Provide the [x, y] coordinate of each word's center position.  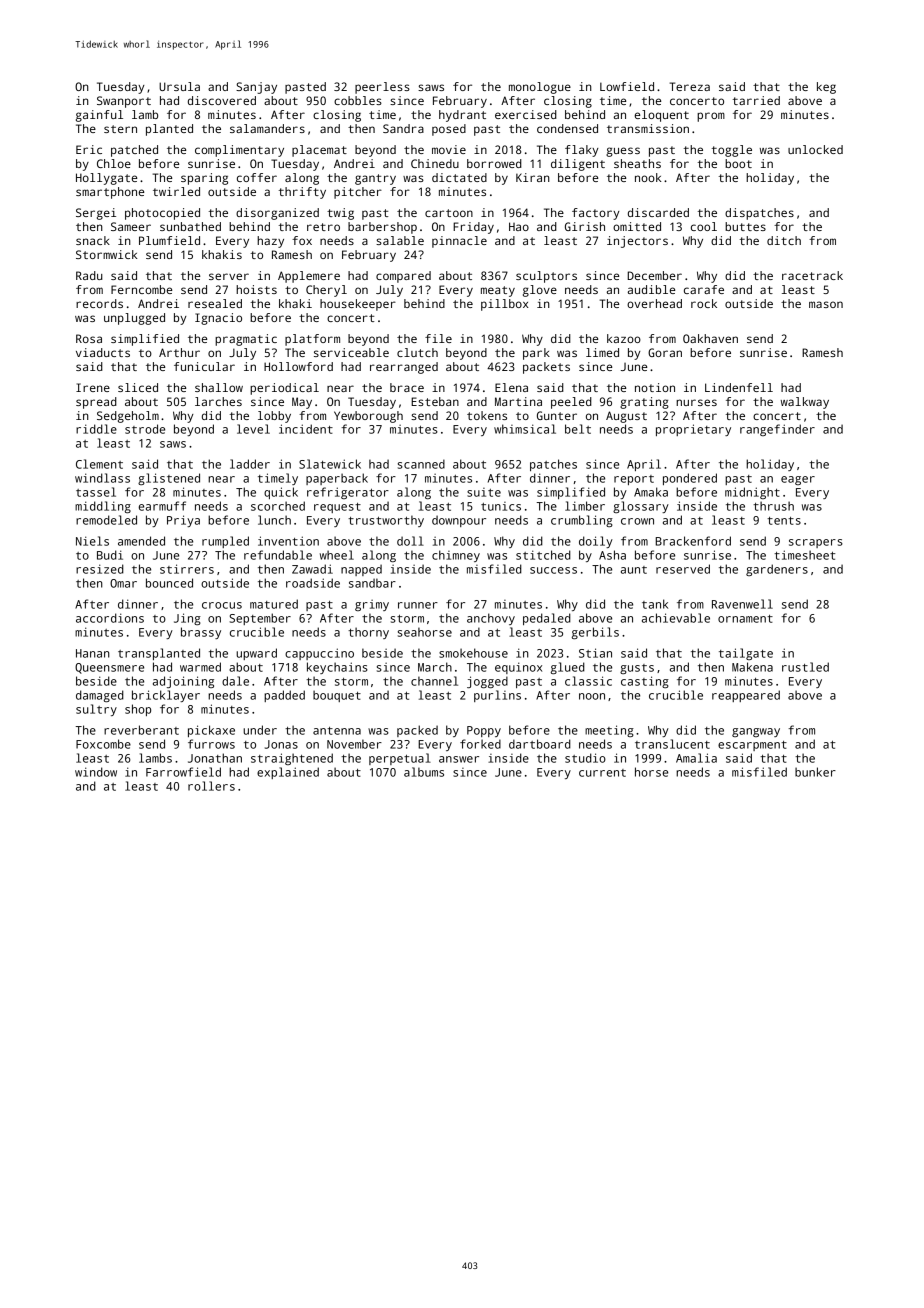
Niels [92, 541]
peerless [382, 88]
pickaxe [211, 731]
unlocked [815, 149]
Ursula [179, 86]
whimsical [525, 429]
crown [637, 521]
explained [288, 773]
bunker [815, 772]
